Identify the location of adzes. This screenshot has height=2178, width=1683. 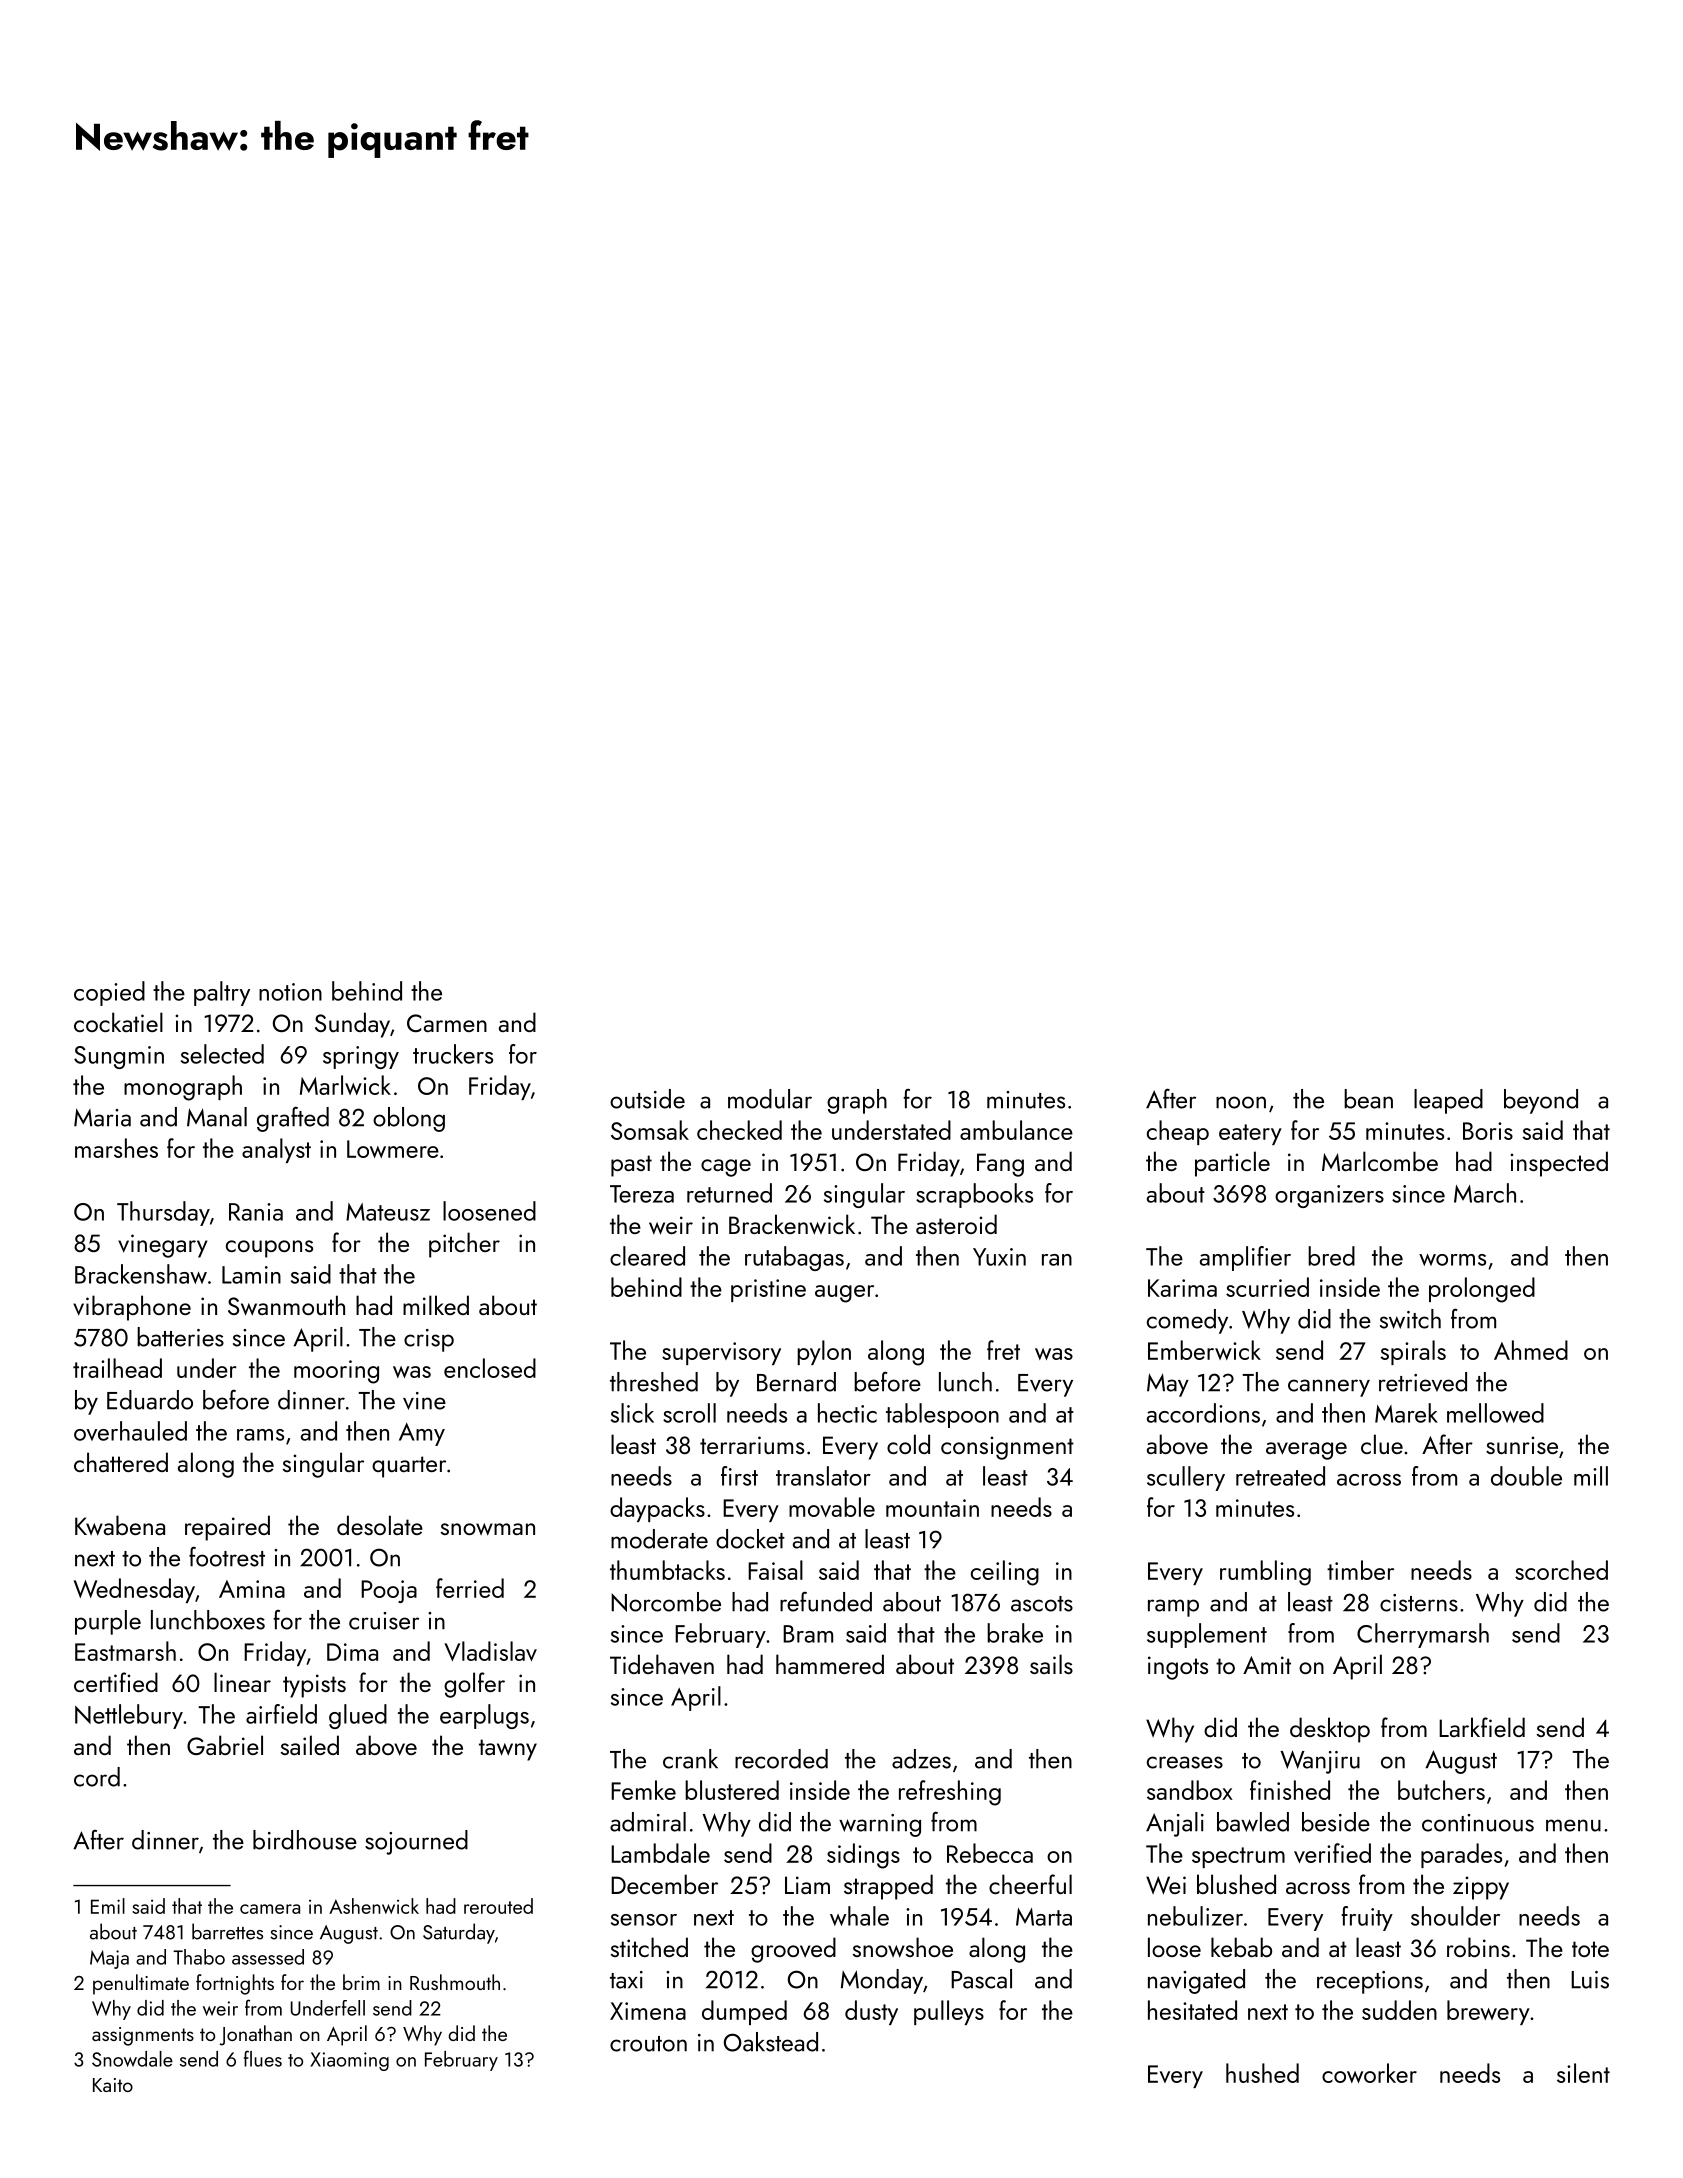
(921, 1759).
